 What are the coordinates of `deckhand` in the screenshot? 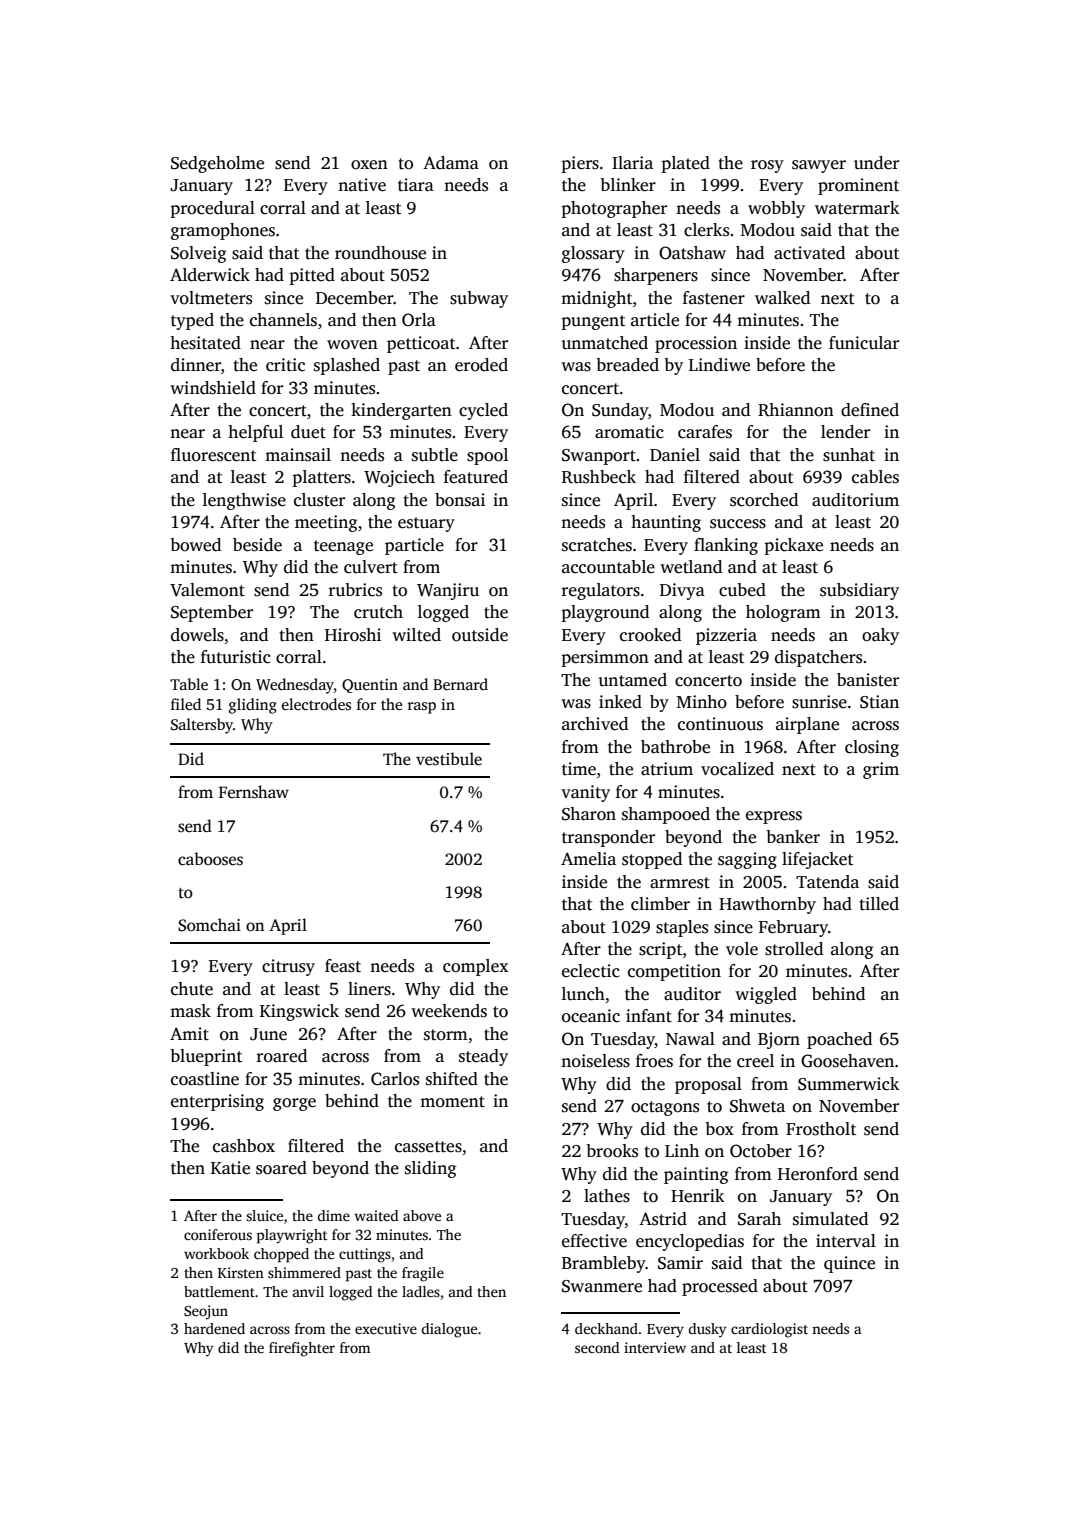 It's located at (606, 1328).
